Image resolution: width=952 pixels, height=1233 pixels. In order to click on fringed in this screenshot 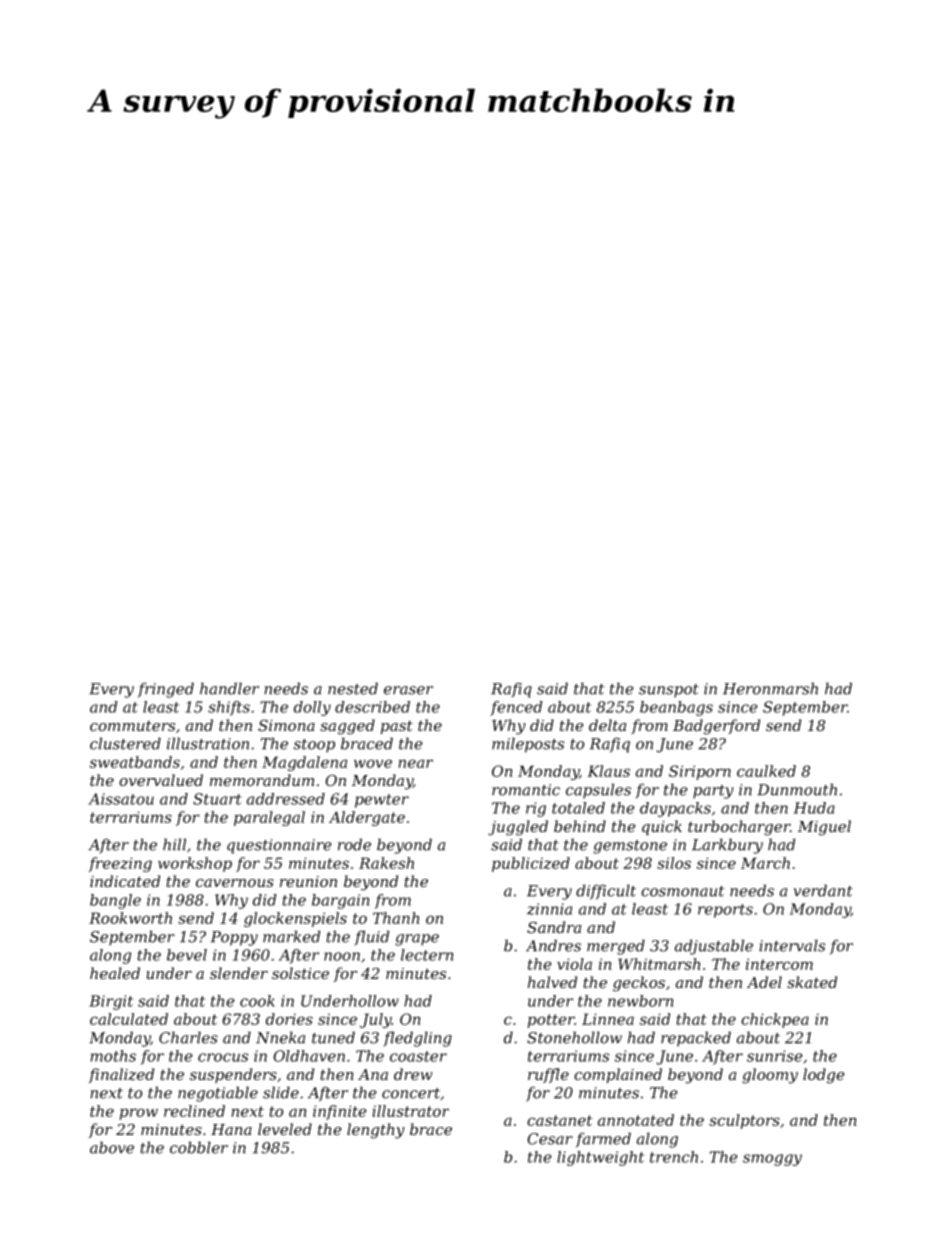, I will do `click(166, 690)`.
